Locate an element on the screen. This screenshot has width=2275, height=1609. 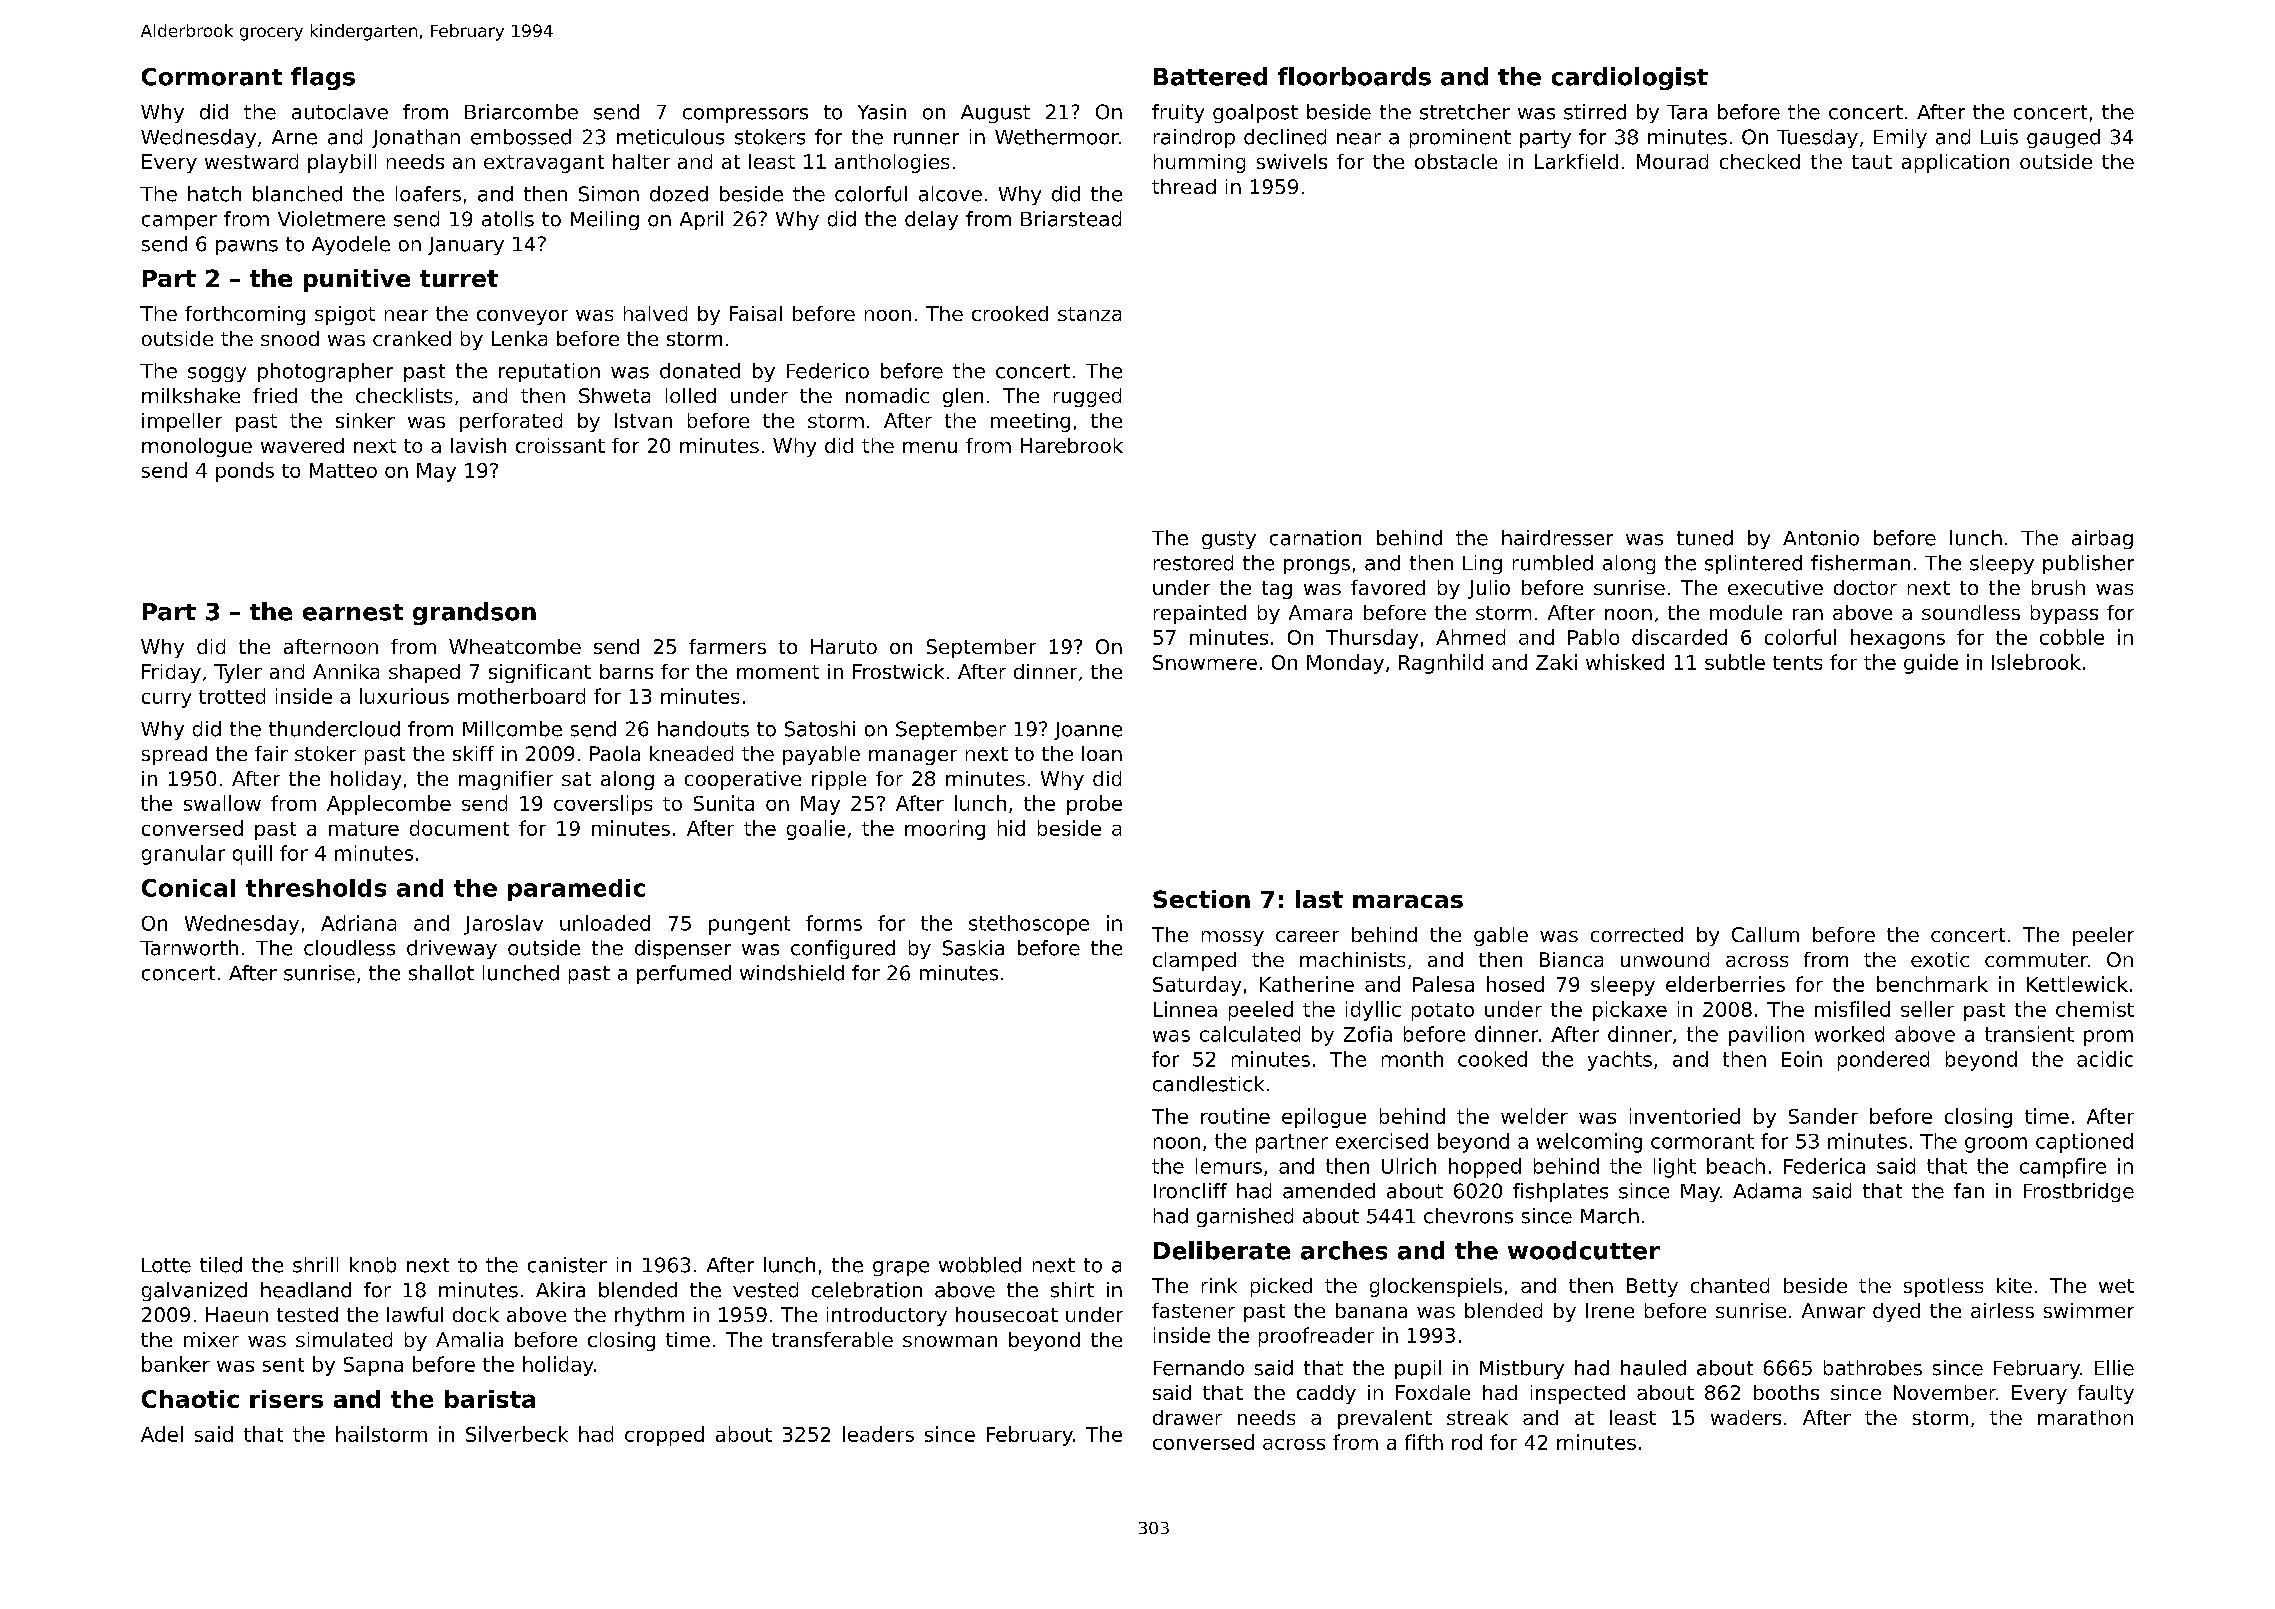
Betty is located at coordinates (1652, 1287).
